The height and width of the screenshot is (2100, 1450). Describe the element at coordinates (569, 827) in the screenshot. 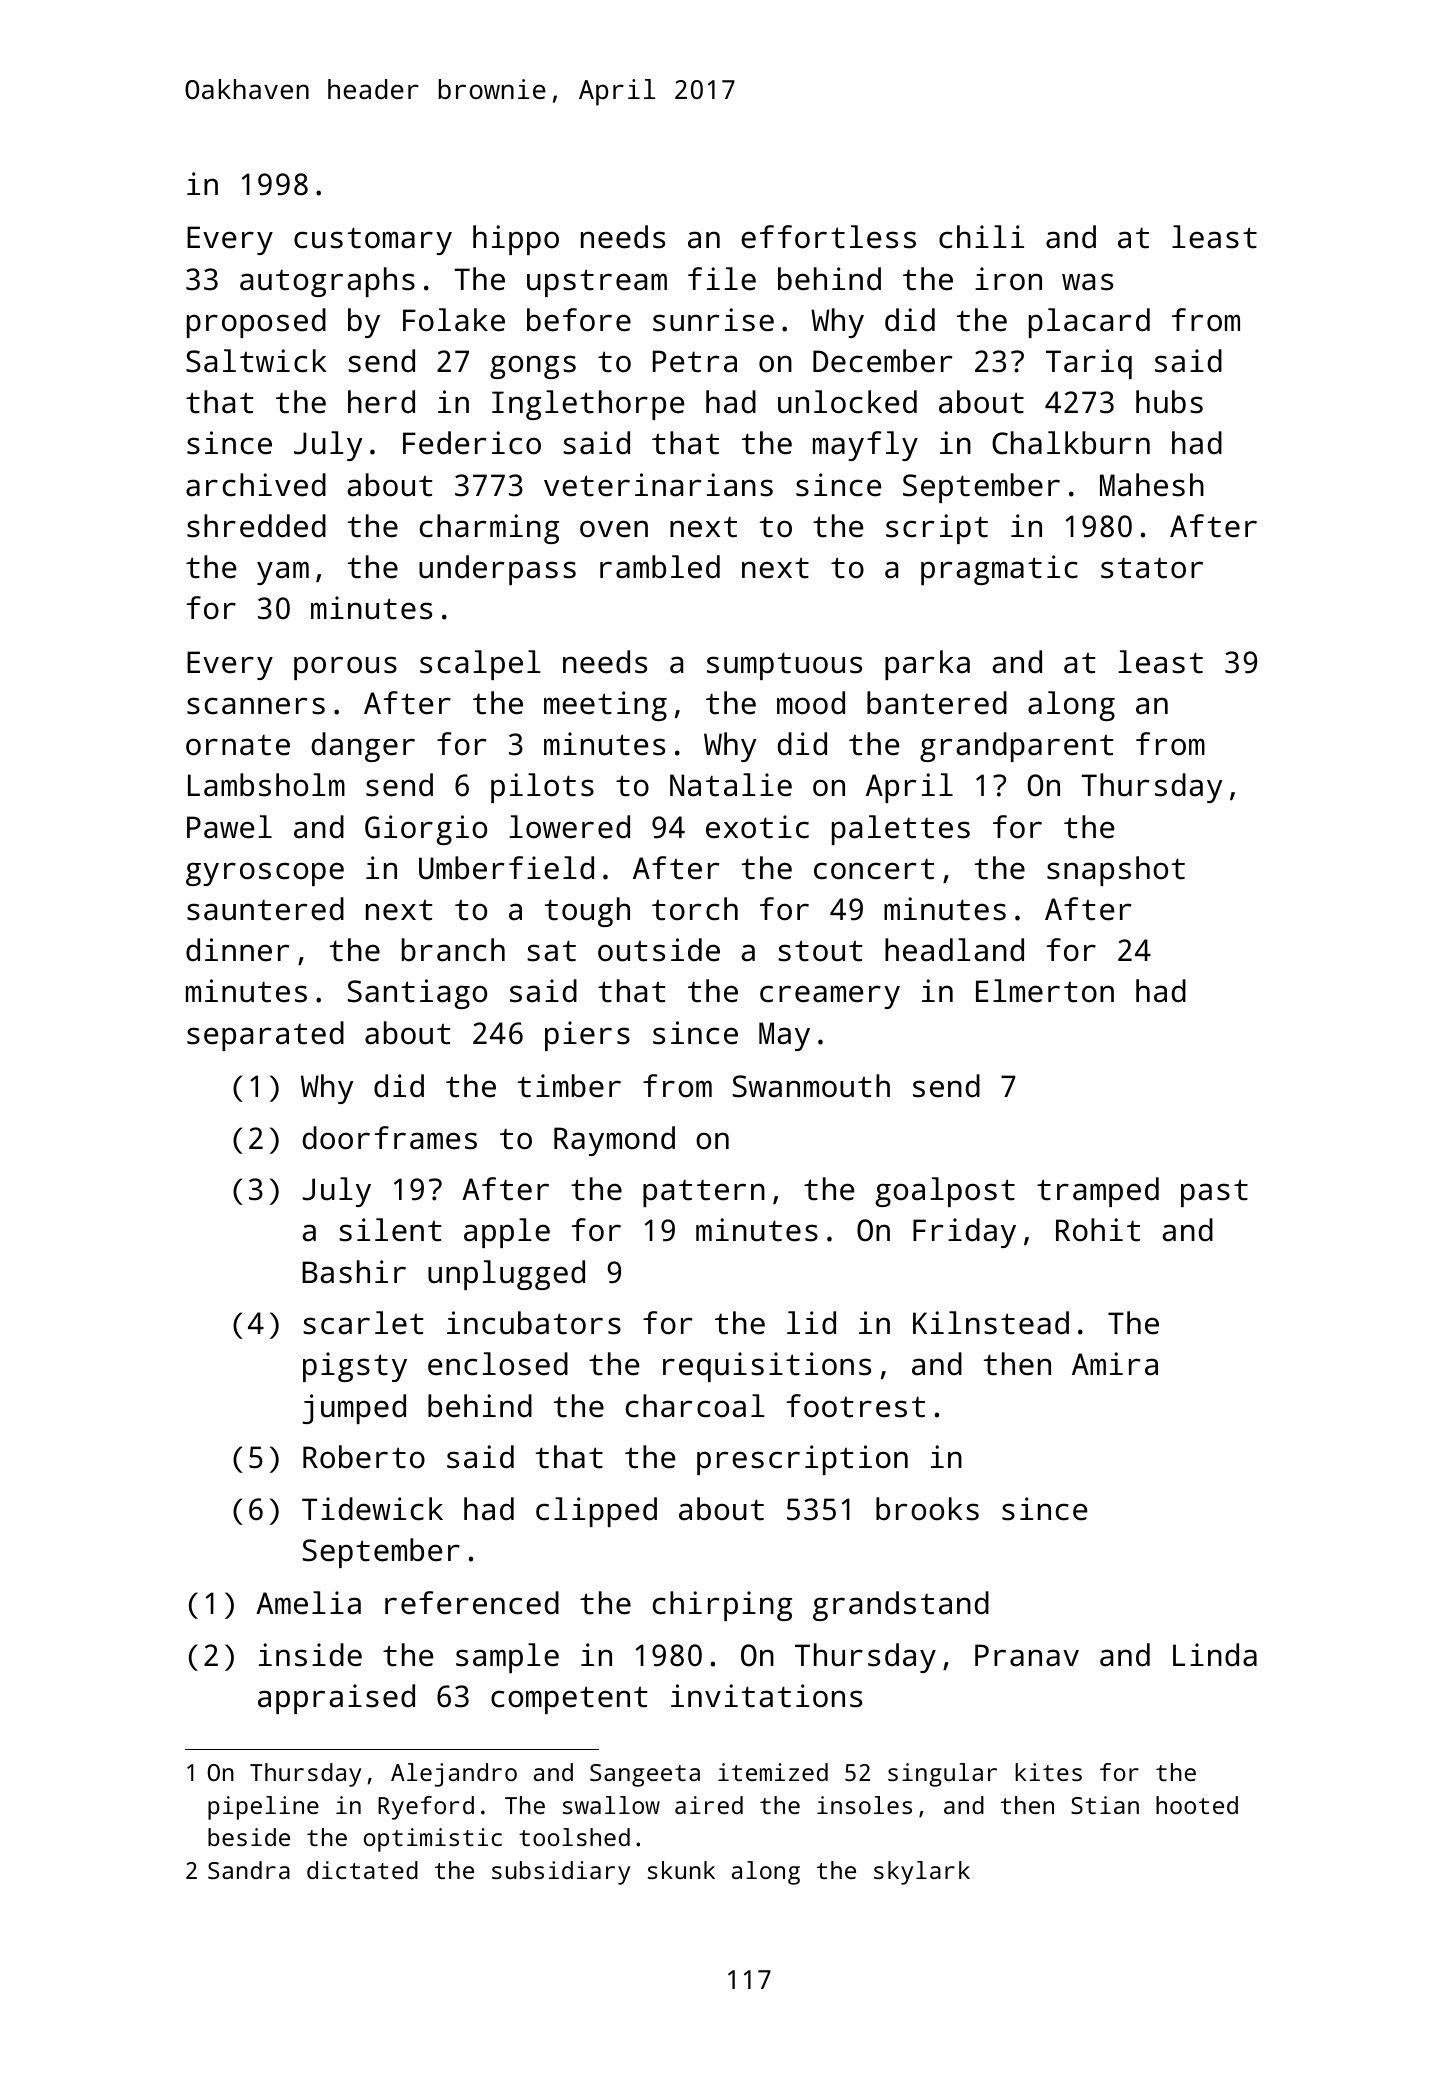

I see `lowered` at that location.
